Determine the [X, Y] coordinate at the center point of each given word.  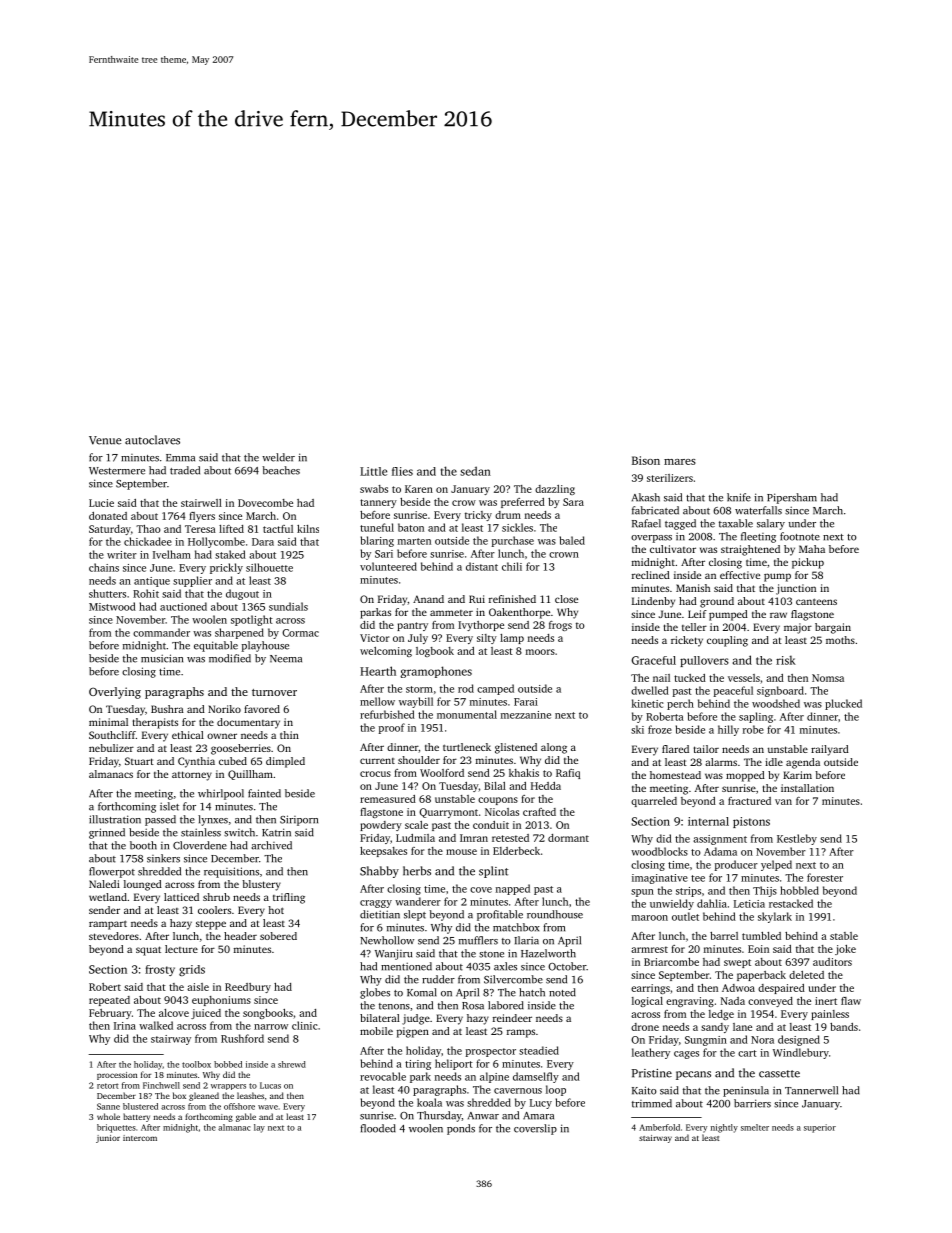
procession [117, 1076]
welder [278, 457]
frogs [560, 626]
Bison [646, 460]
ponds [461, 1129]
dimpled [285, 762]
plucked [843, 704]
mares [680, 462]
